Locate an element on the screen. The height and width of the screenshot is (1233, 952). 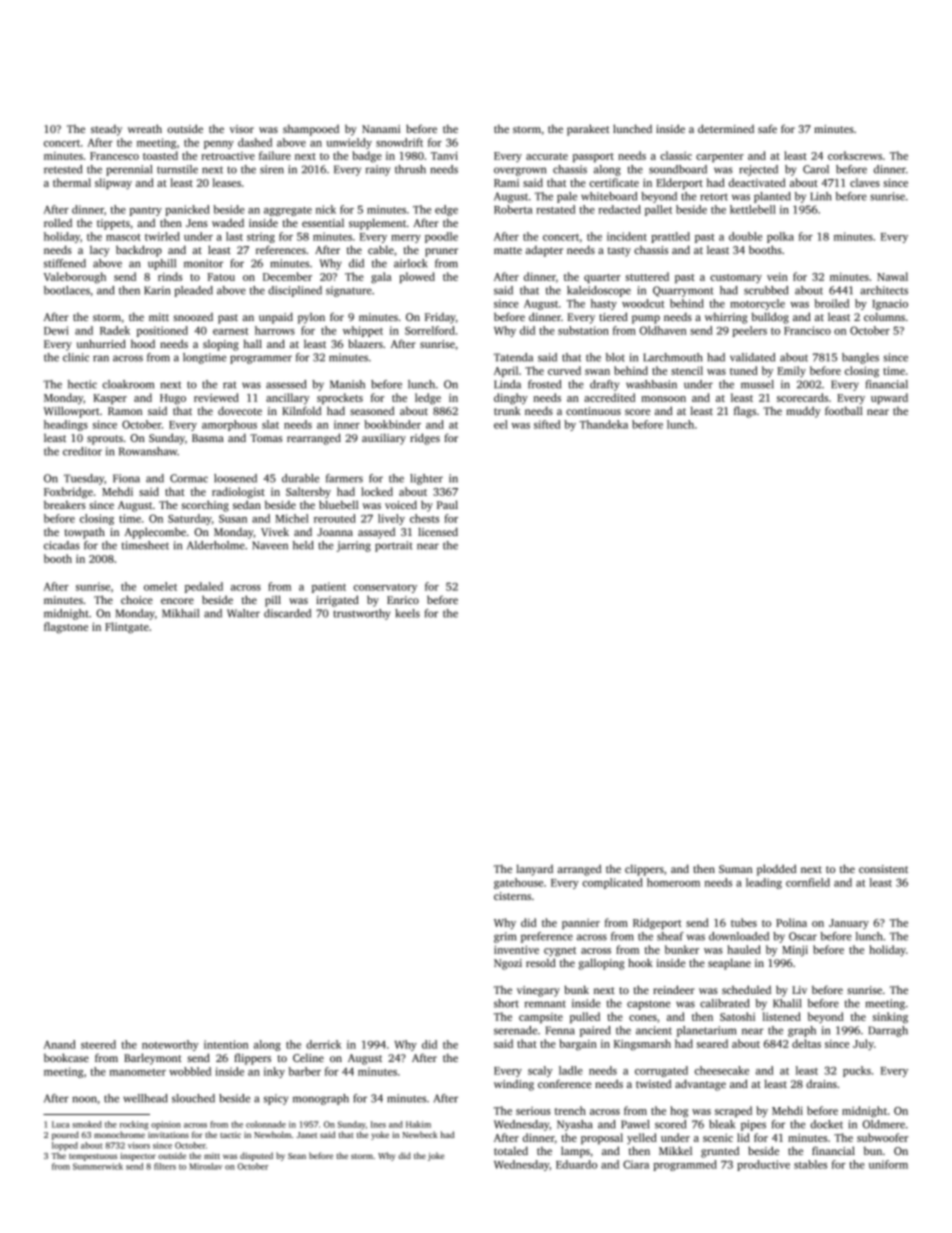
shampooed is located at coordinates (311, 130).
